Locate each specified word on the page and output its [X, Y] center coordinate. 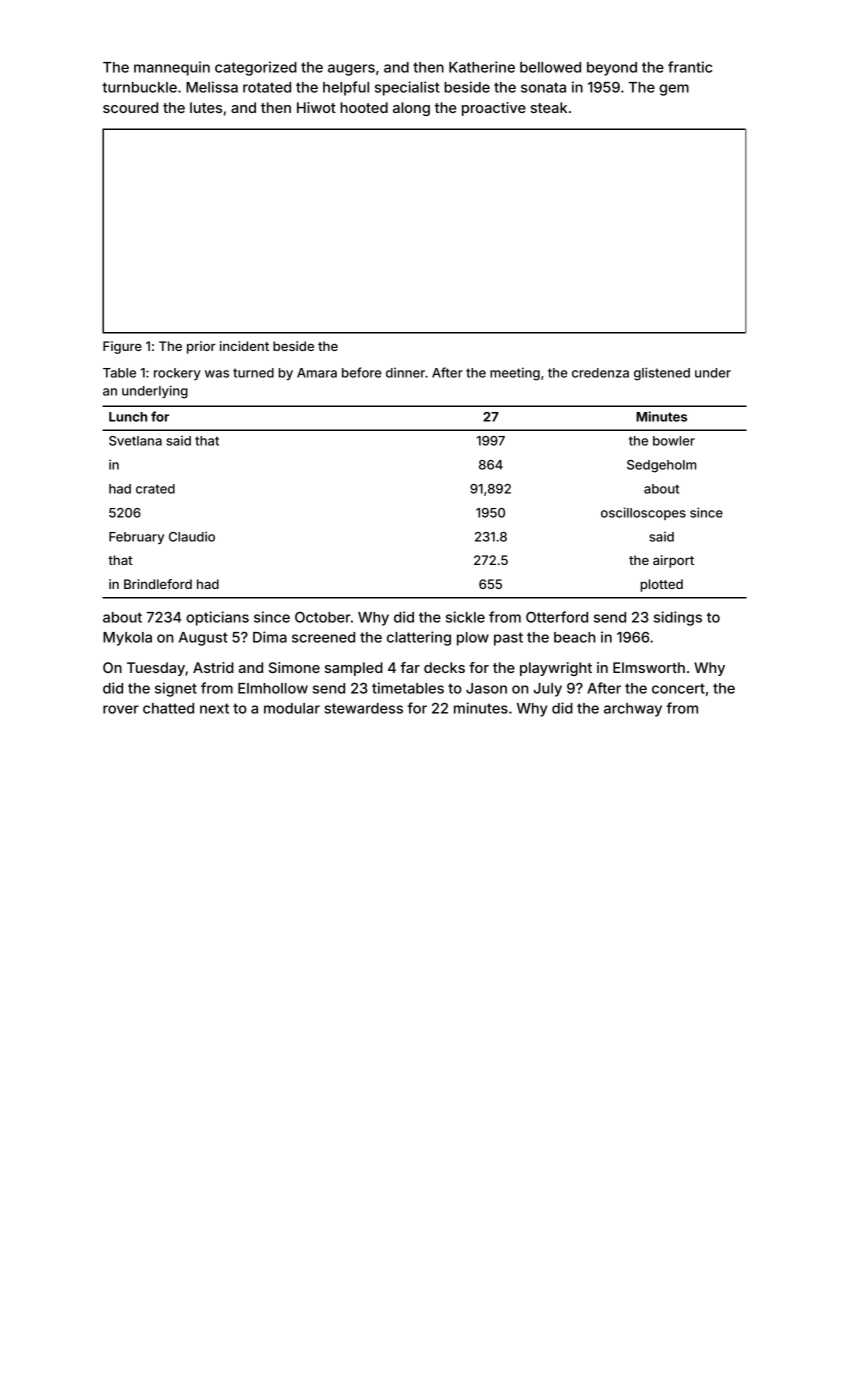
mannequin [172, 68]
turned [253, 373]
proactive [494, 109]
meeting [515, 374]
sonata [543, 87]
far [410, 667]
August [203, 639]
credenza [600, 373]
